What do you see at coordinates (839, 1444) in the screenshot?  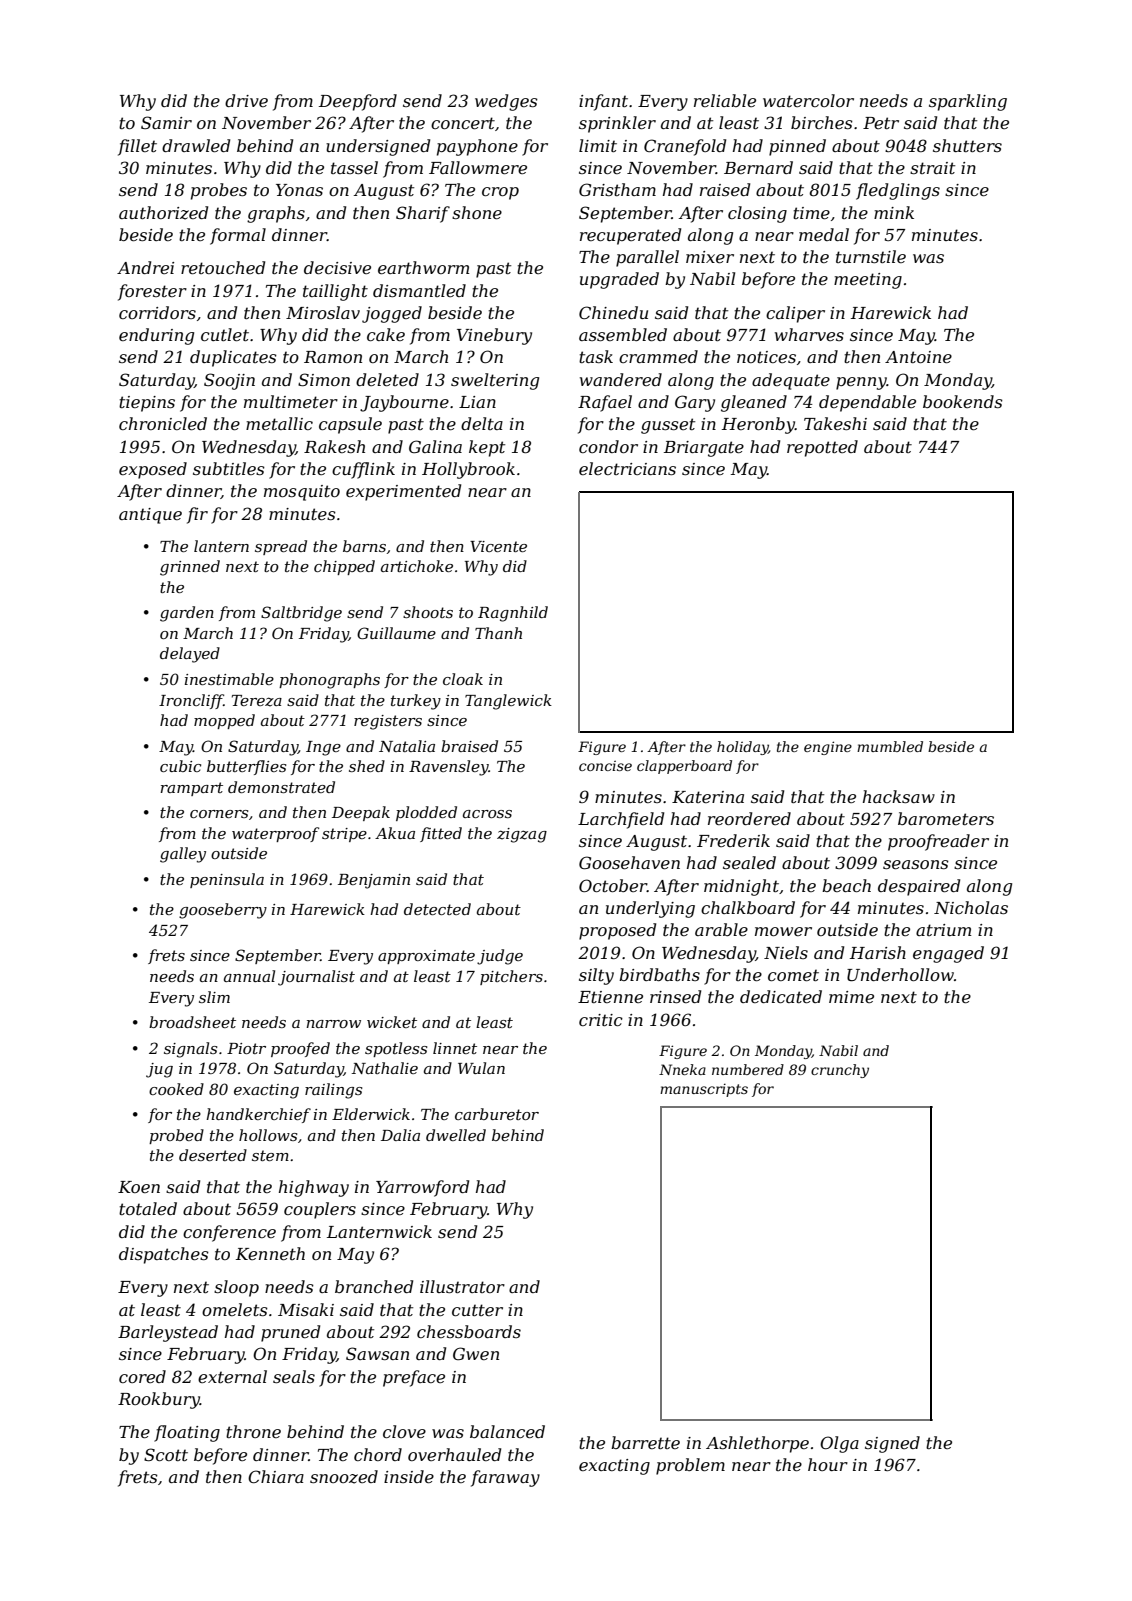 I see `Olga` at bounding box center [839, 1444].
